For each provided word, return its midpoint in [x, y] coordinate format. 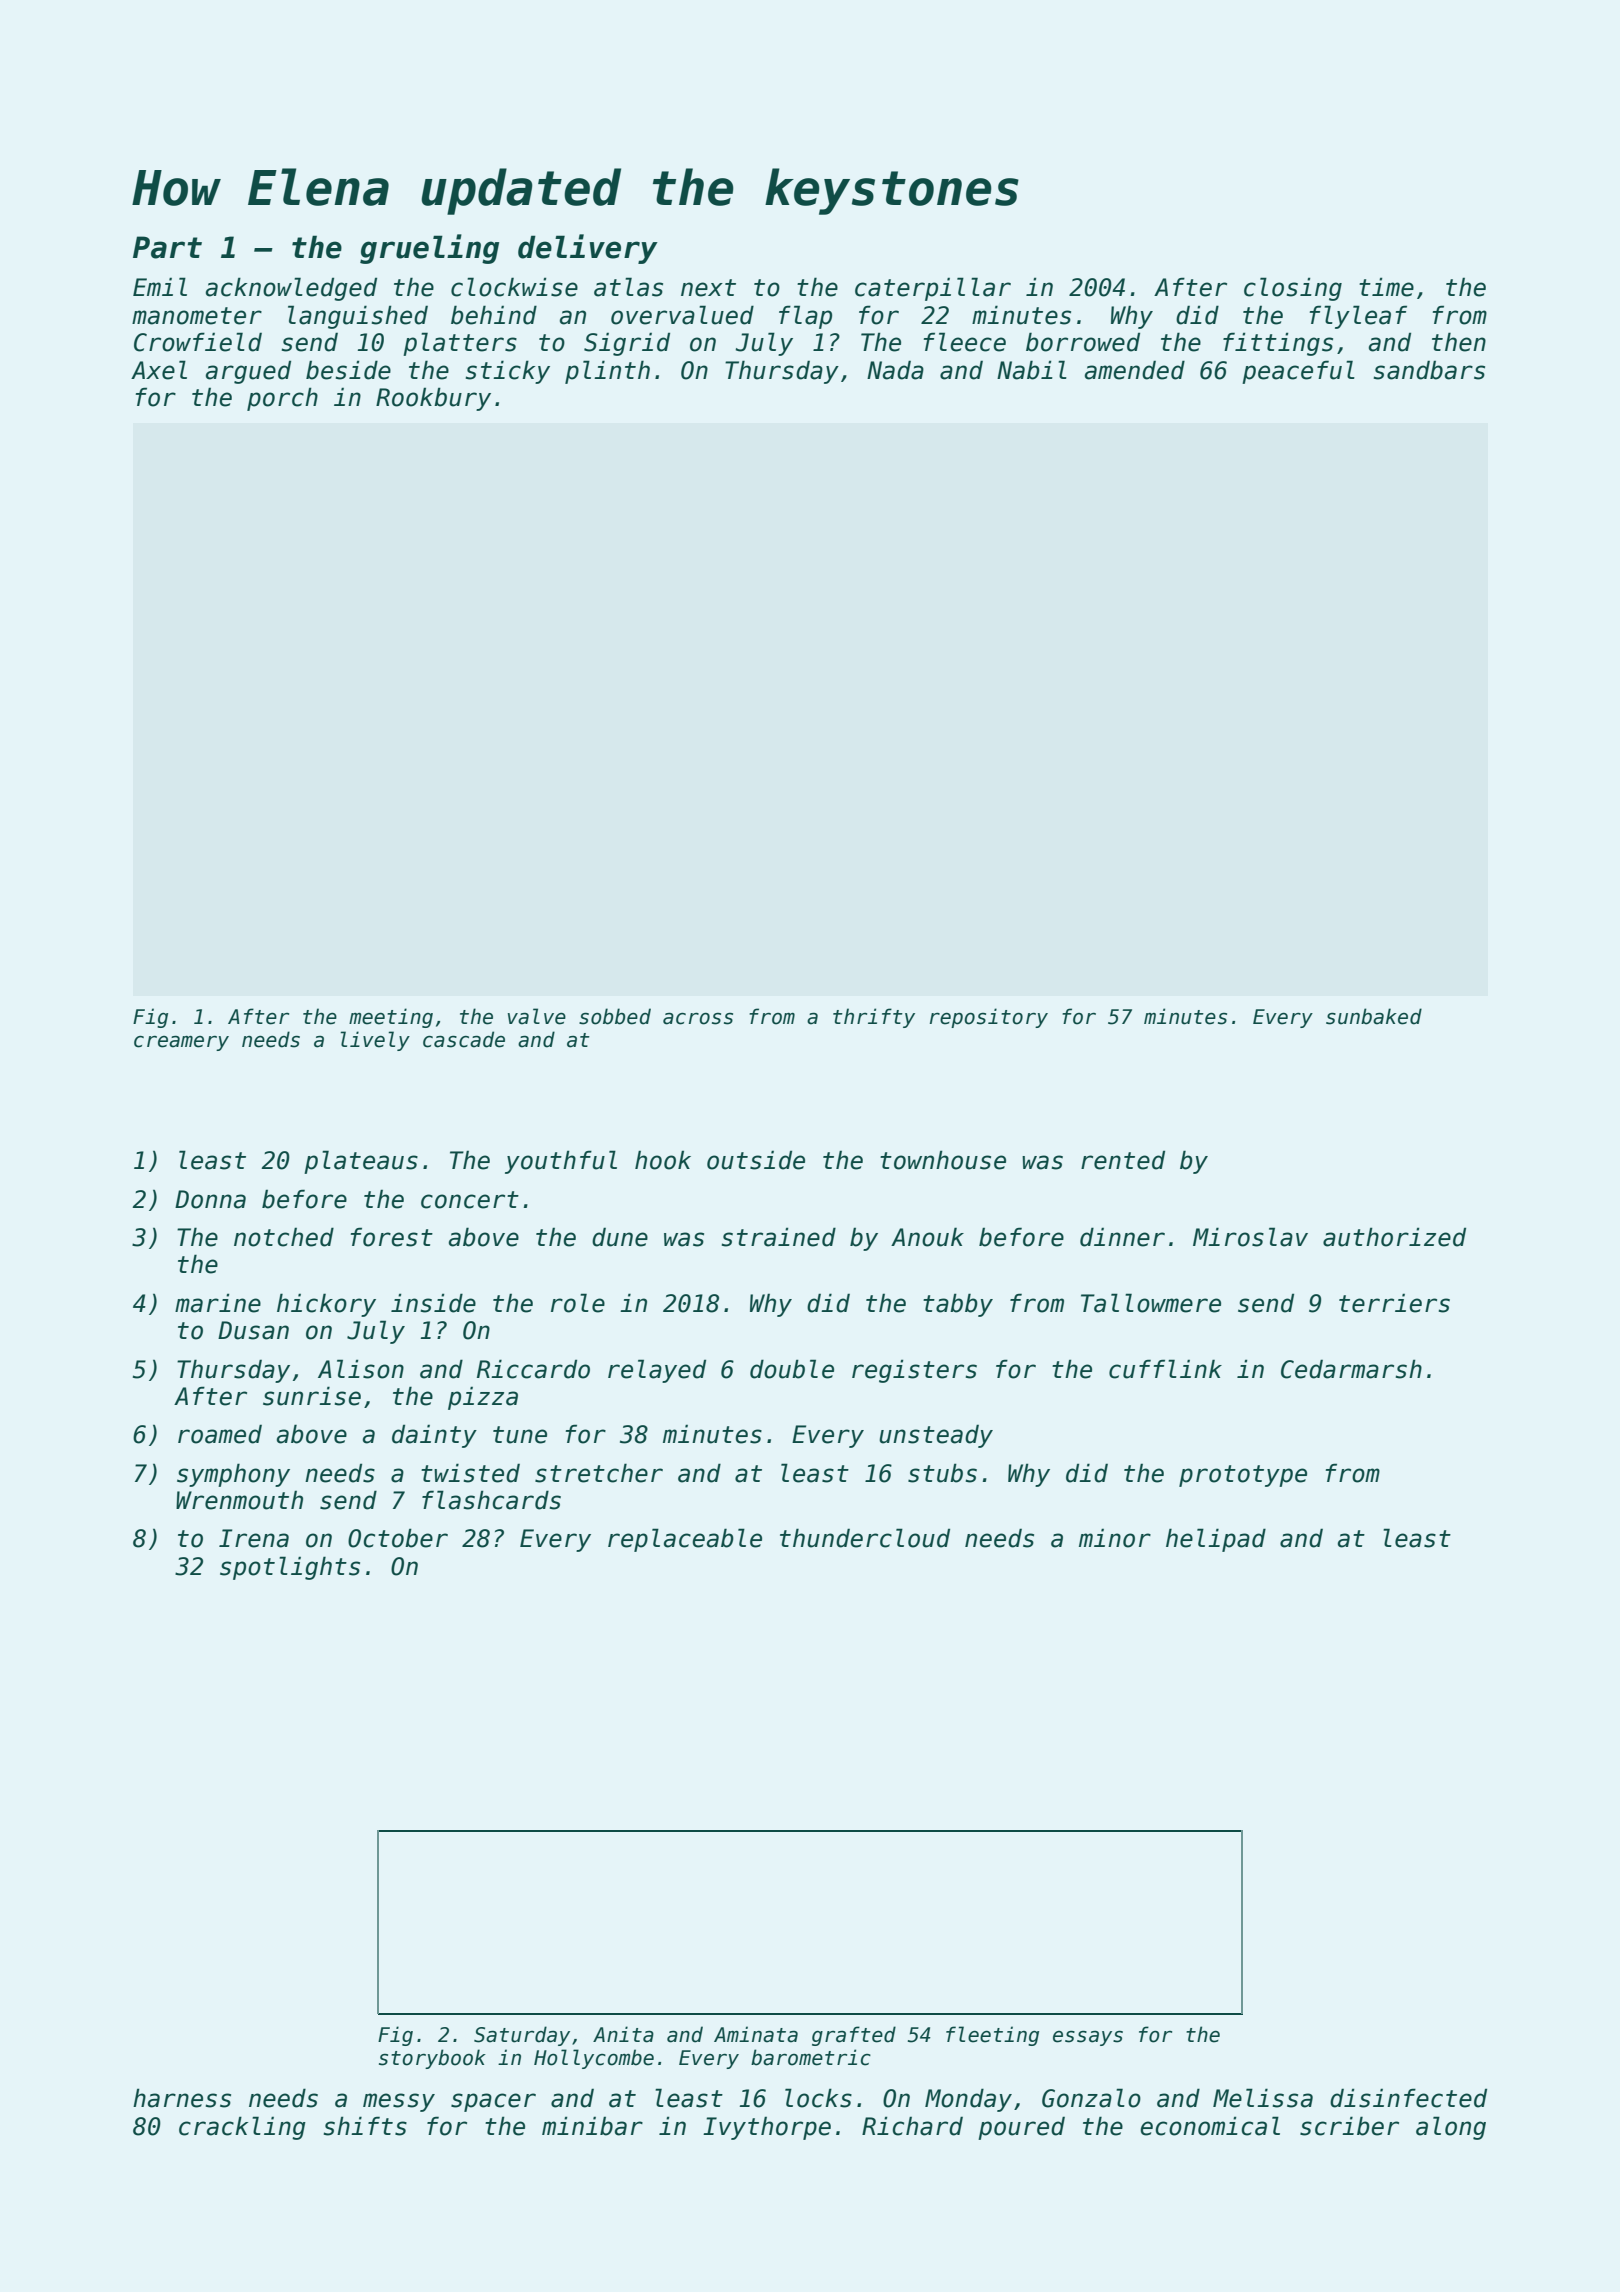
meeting [391, 1018]
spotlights [290, 1568]
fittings [1278, 344]
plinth [607, 372]
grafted [854, 2036]
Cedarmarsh [1351, 1369]
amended [1135, 370]
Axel [159, 370]
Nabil [1032, 370]
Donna [210, 1199]
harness [182, 2098]
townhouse [943, 1160]
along [1451, 2128]
